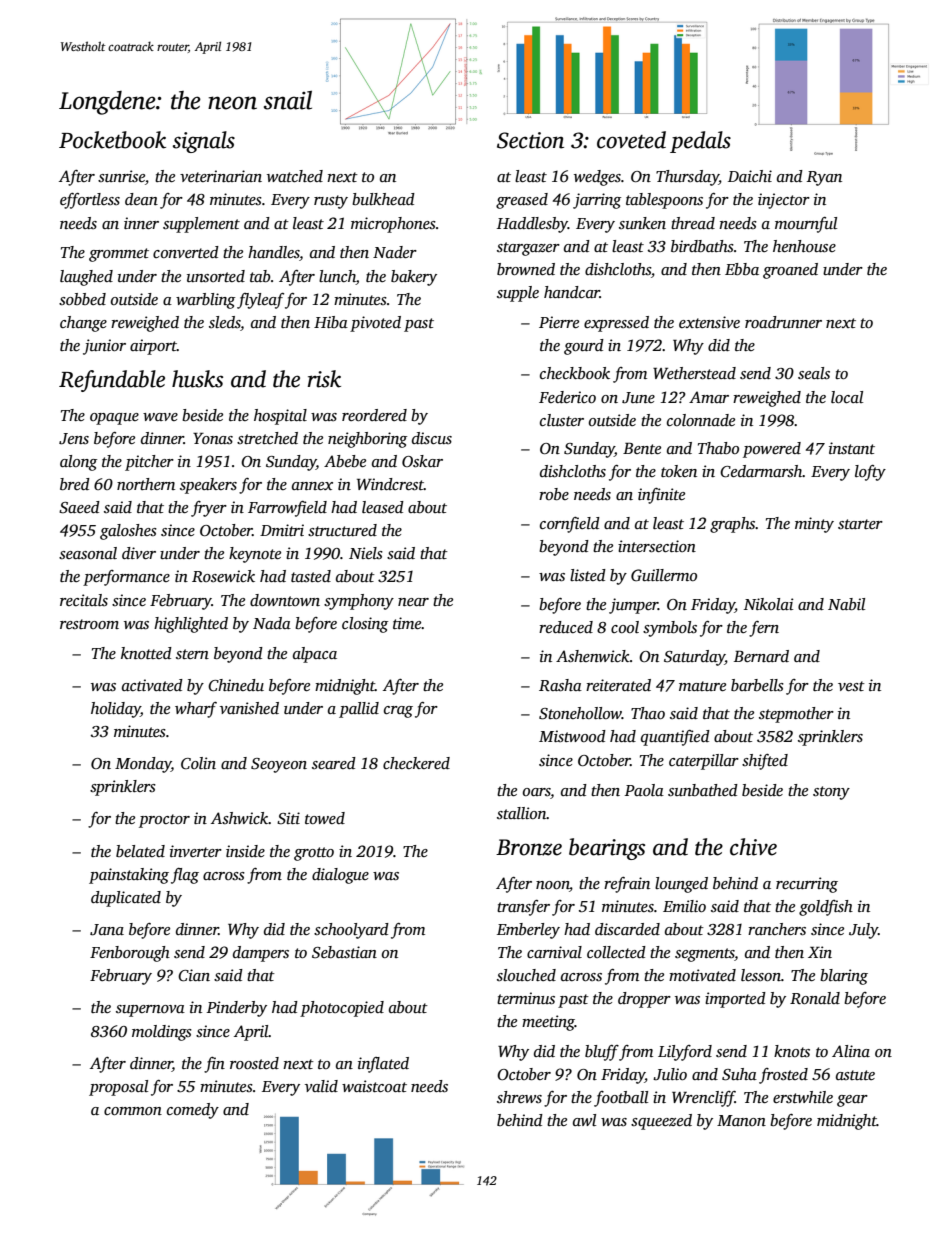 The image size is (952, 1233). What do you see at coordinates (761, 471) in the screenshot?
I see `Cedarmarsh` at bounding box center [761, 471].
